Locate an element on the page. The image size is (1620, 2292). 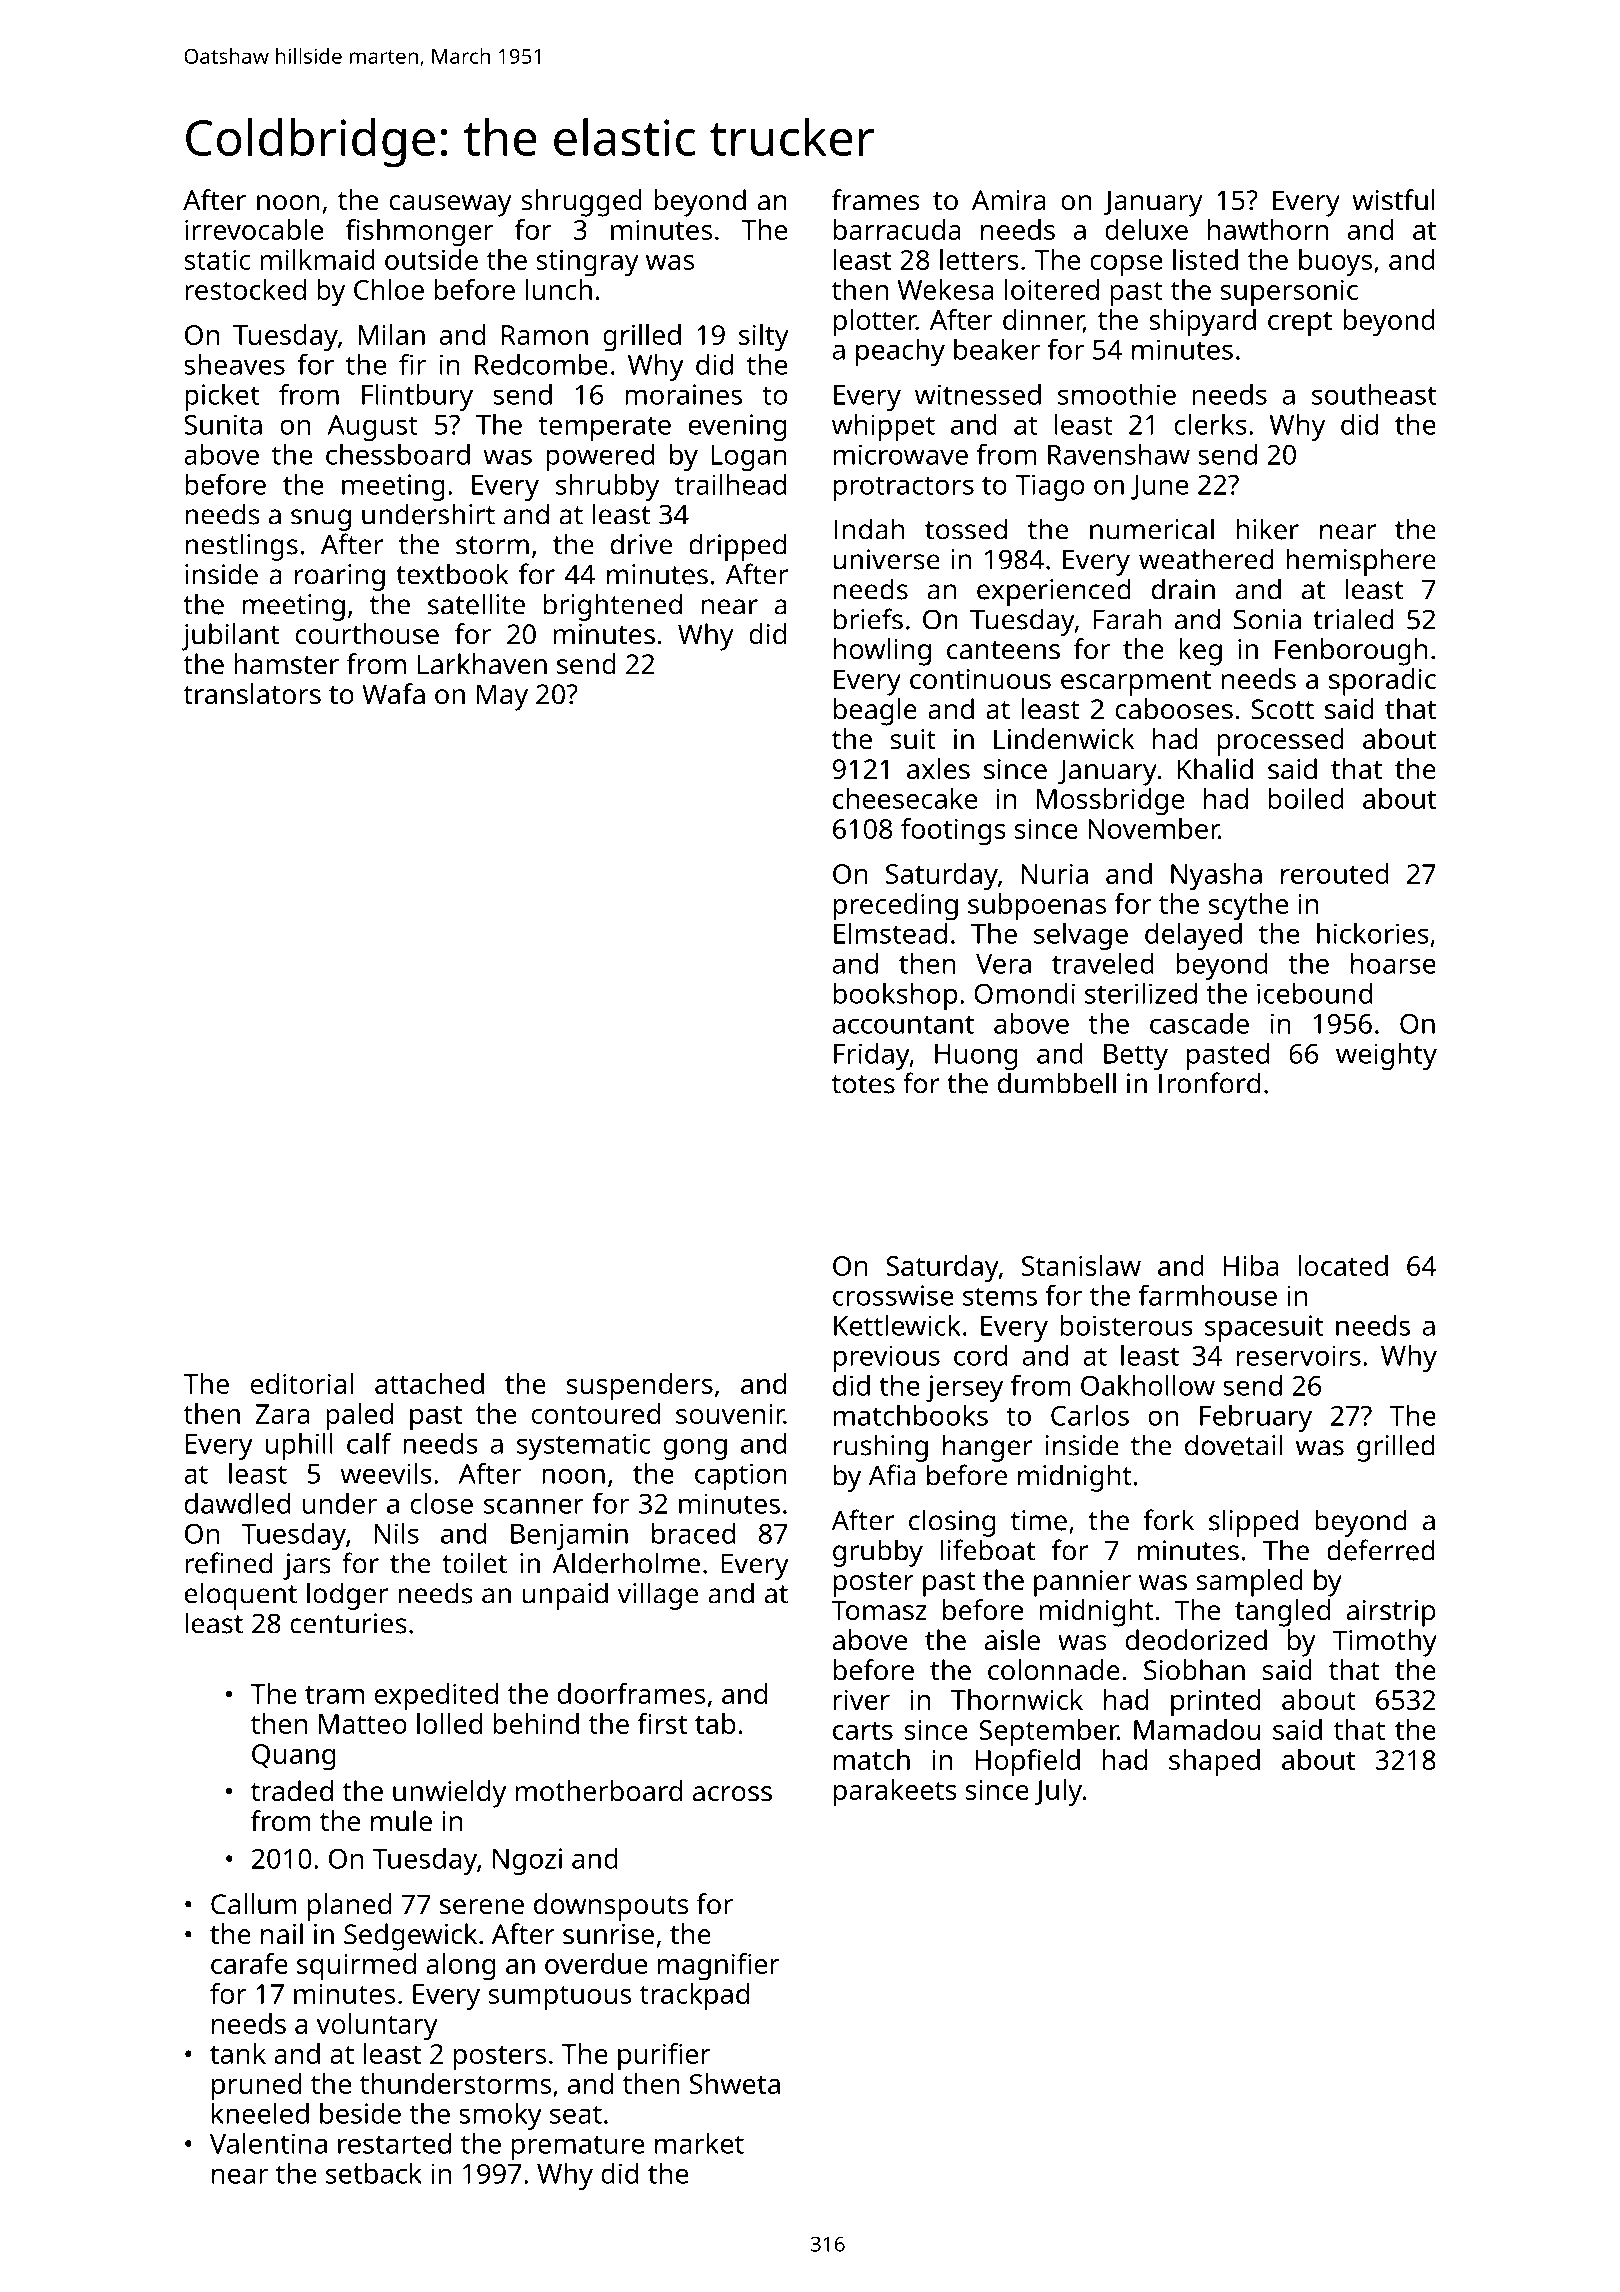
tab is located at coordinates (715, 1723).
